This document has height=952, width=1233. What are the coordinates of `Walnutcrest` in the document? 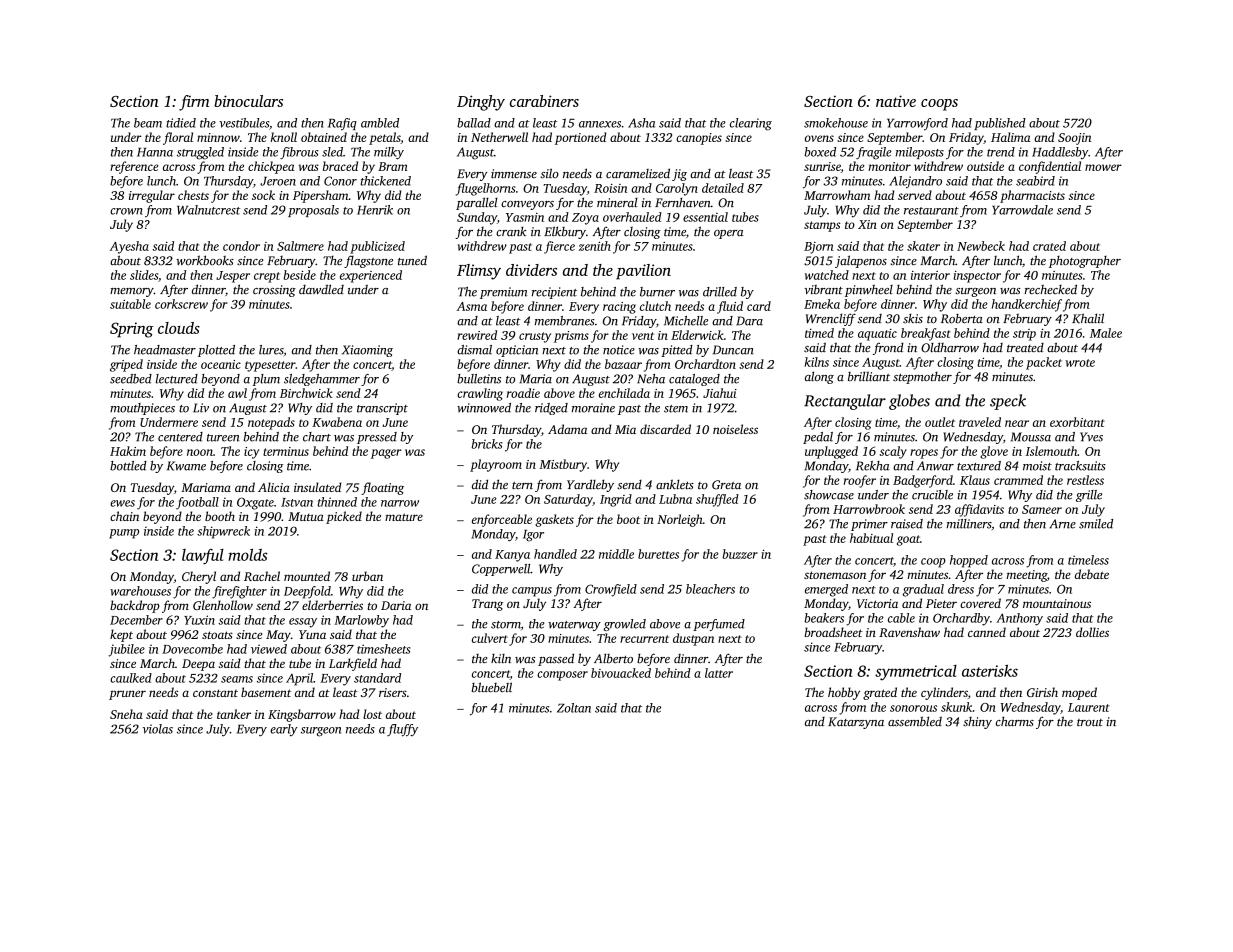 It's located at (208, 210).
